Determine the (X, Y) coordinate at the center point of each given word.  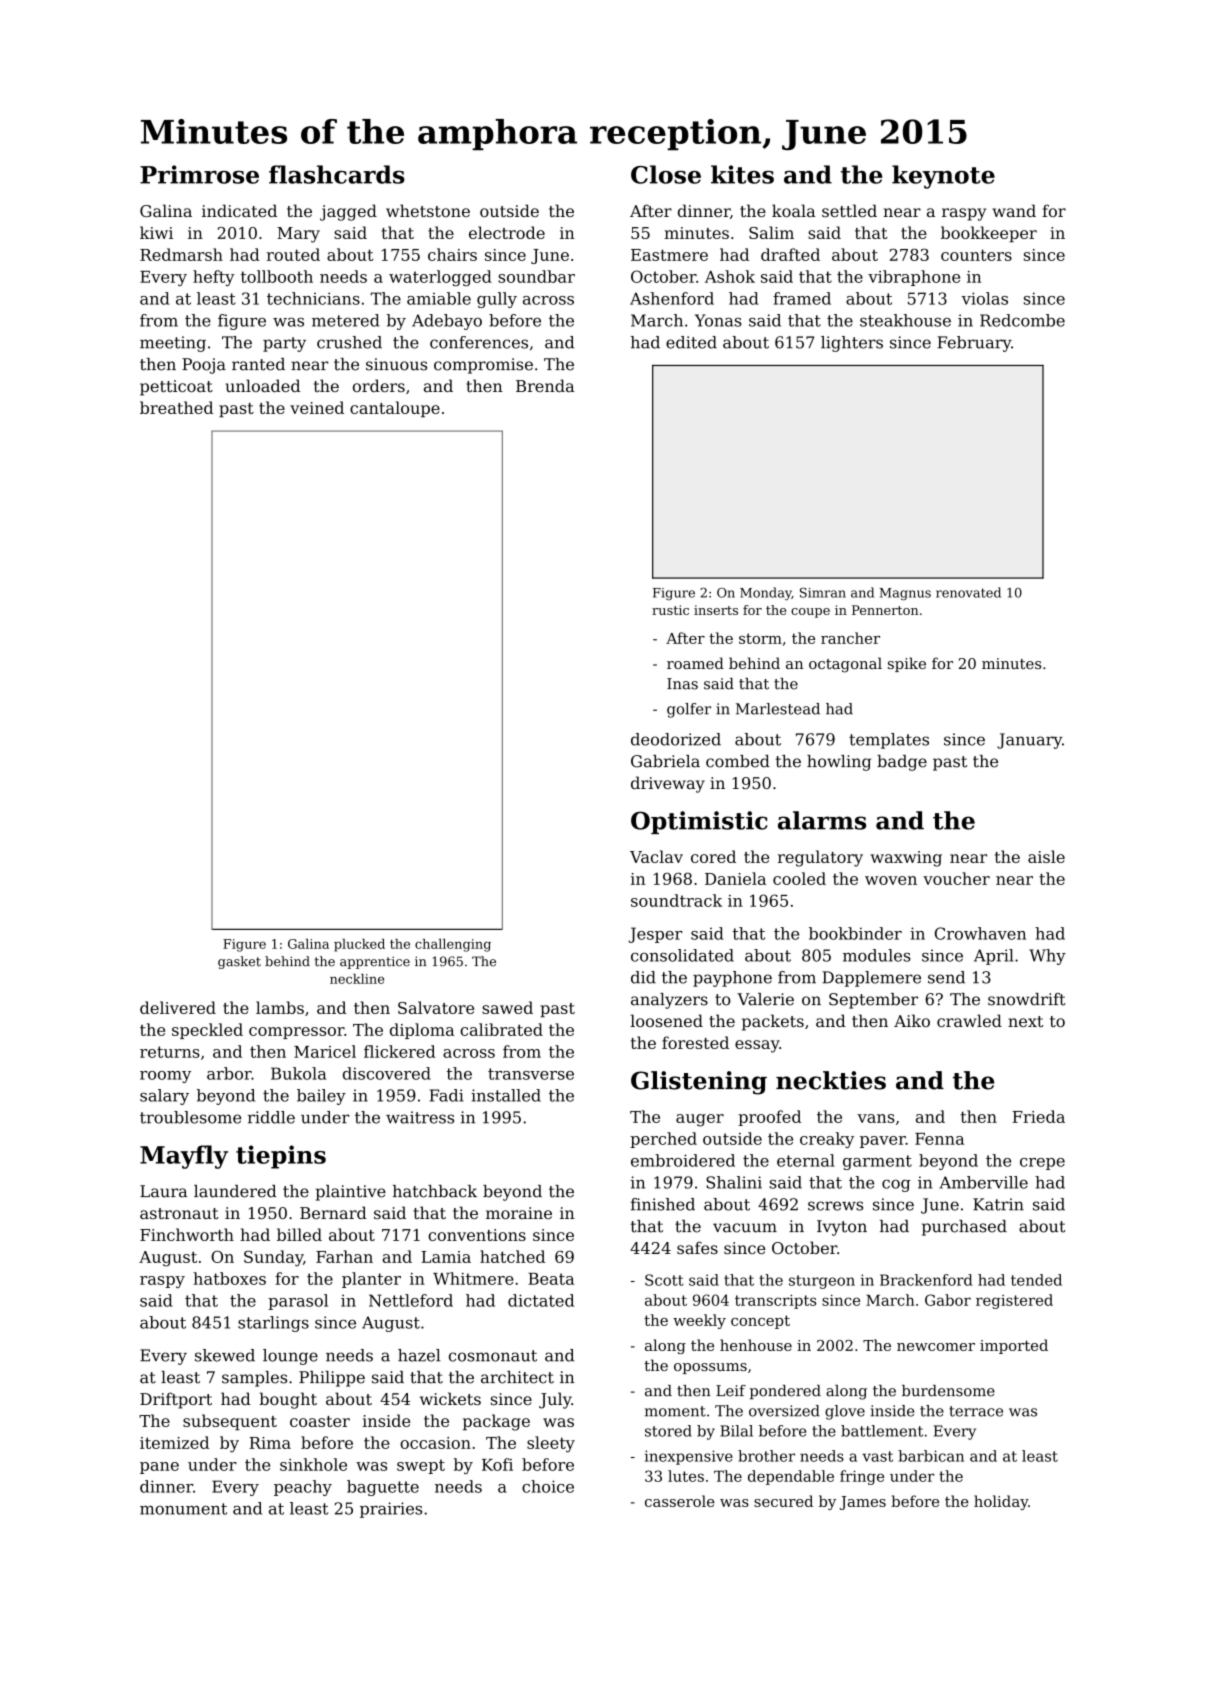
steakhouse (905, 320)
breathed (176, 407)
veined (317, 407)
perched (663, 1140)
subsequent (230, 1422)
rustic (670, 610)
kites (742, 174)
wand (1014, 210)
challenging (453, 945)
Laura (163, 1191)
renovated (968, 592)
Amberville (983, 1182)
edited (691, 342)
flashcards (337, 174)
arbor (229, 1073)
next (1025, 1021)
